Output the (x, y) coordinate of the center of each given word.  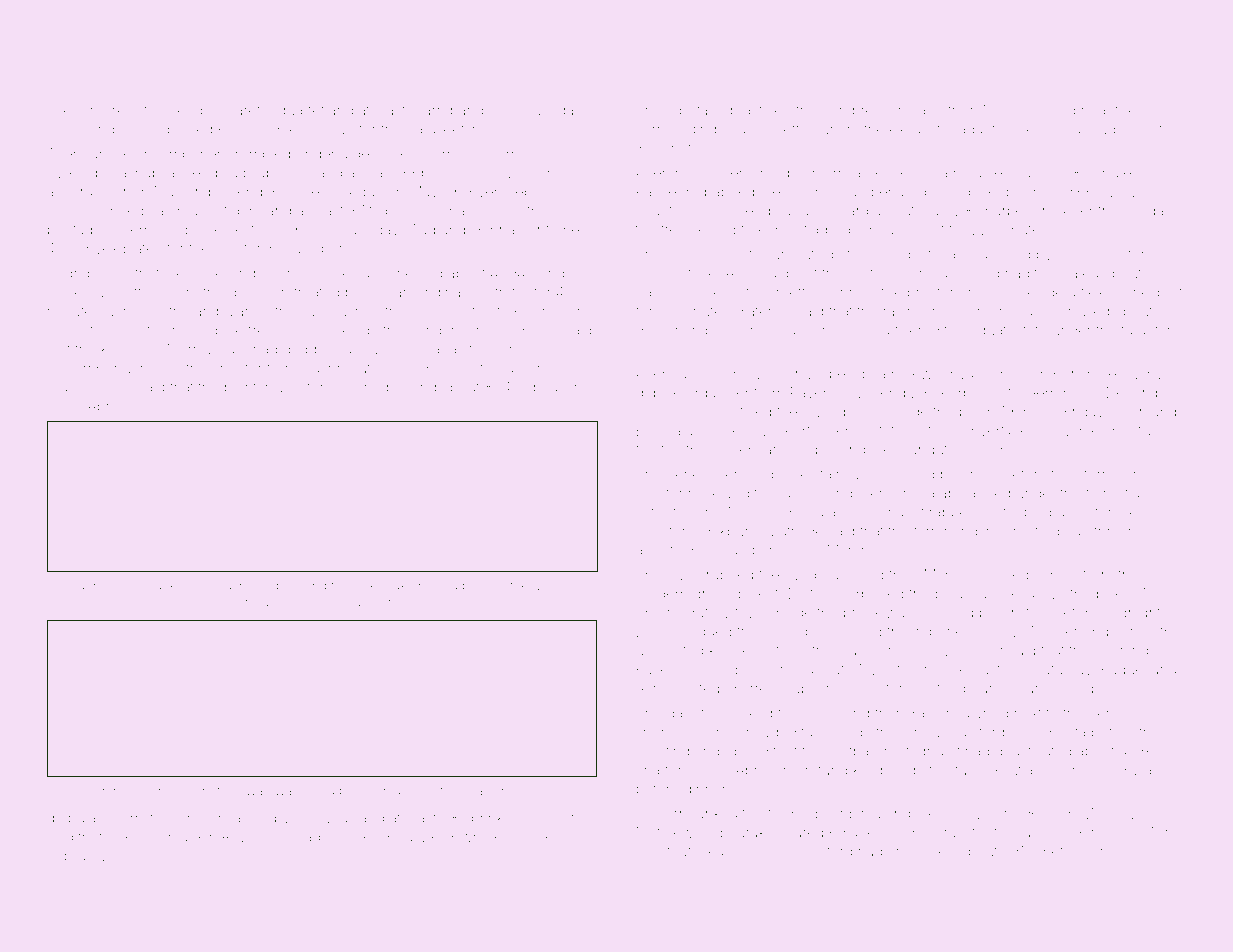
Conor (983, 650)
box (1108, 593)
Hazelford (820, 851)
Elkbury (733, 532)
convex (93, 249)
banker (167, 586)
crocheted (921, 851)
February (77, 857)
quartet (301, 112)
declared (772, 669)
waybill (261, 603)
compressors (865, 112)
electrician (754, 254)
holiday (1148, 212)
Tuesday (554, 111)
